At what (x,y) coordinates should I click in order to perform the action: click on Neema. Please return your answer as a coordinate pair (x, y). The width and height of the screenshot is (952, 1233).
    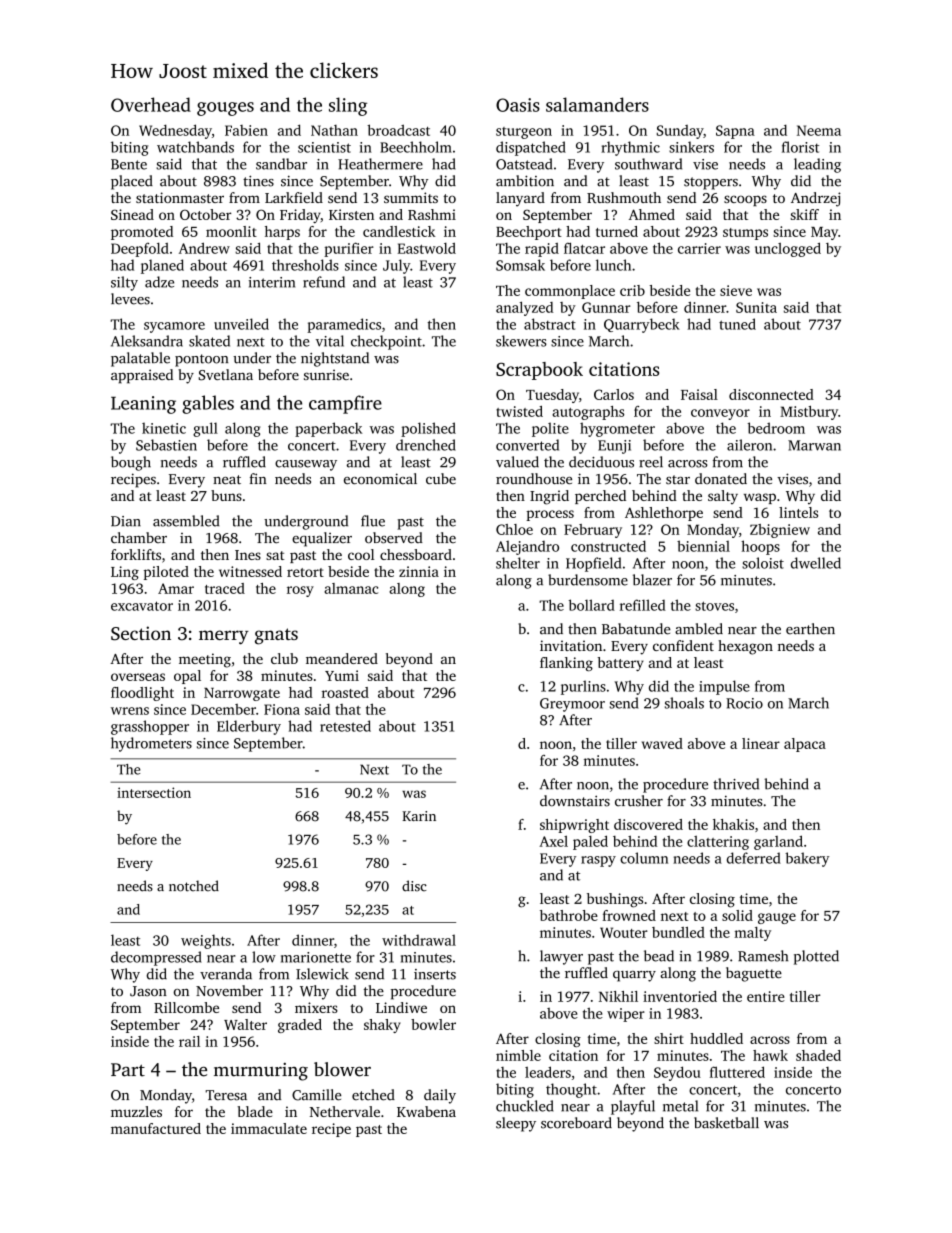
    Looking at the image, I should click on (819, 130).
